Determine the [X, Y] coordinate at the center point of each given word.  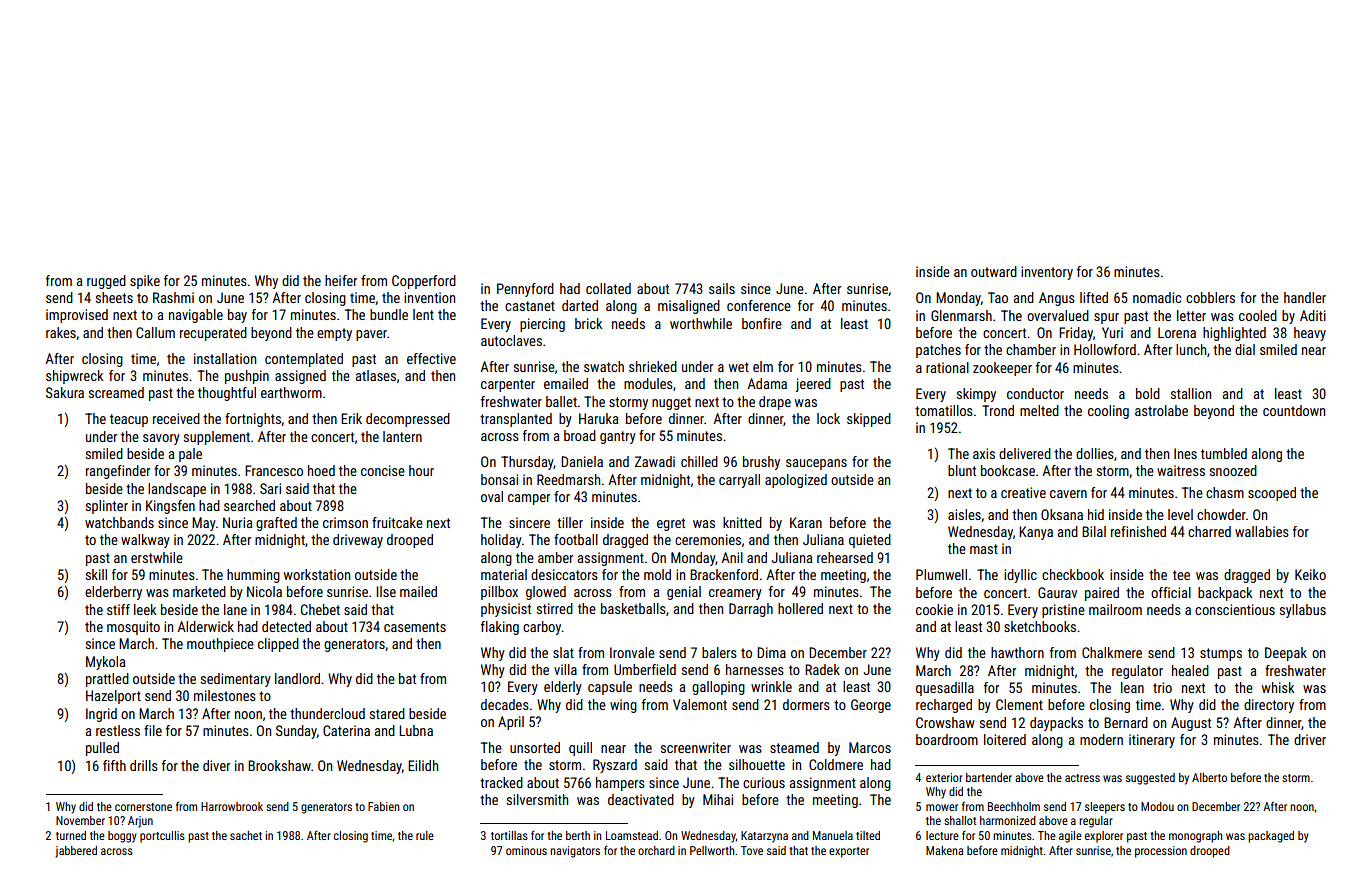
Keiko [1310, 574]
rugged [106, 282]
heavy [1310, 334]
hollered [800, 608]
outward [994, 271]
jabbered [76, 852]
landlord [297, 678]
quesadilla [945, 689]
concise [383, 470]
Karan [806, 522]
